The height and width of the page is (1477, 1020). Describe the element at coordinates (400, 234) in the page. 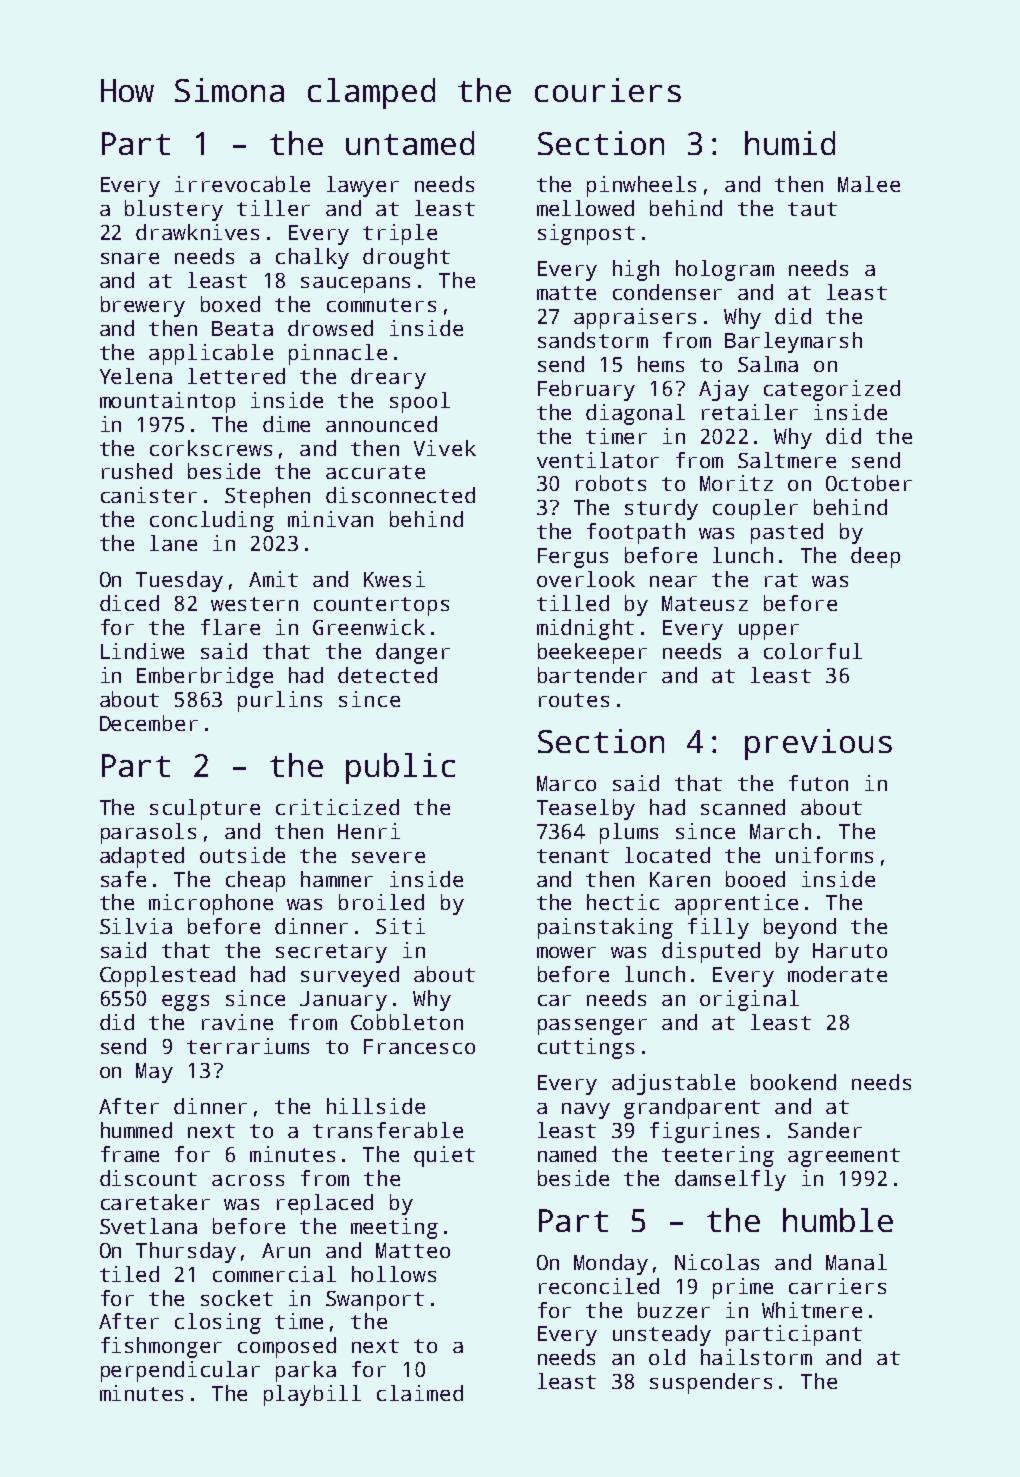

I see `triple` at that location.
